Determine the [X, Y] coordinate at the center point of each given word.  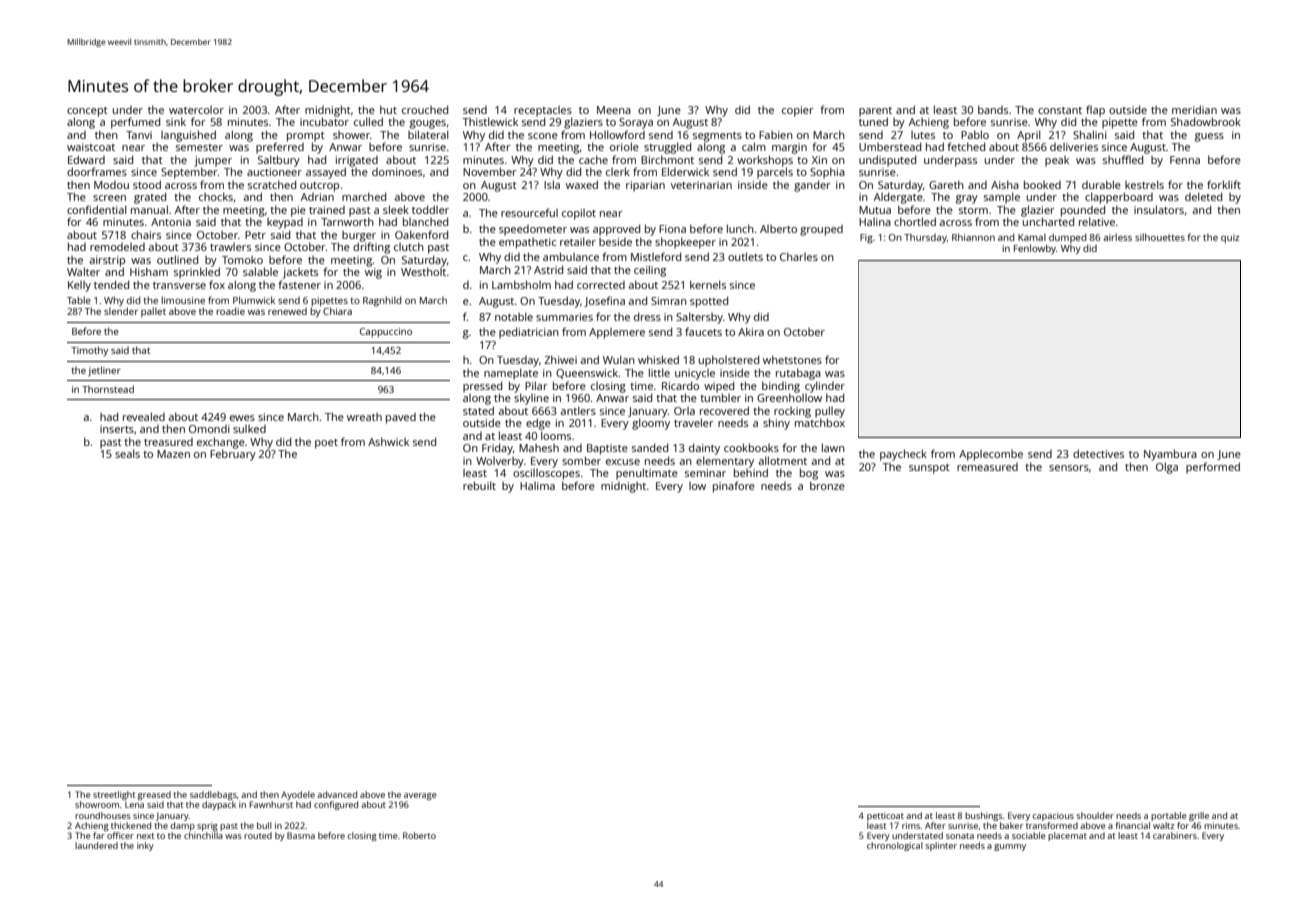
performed [1213, 468]
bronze [827, 485]
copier [798, 111]
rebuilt [479, 485]
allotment [783, 460]
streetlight [114, 795]
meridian [1194, 109]
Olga [1167, 468]
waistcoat [91, 147]
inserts [117, 429]
